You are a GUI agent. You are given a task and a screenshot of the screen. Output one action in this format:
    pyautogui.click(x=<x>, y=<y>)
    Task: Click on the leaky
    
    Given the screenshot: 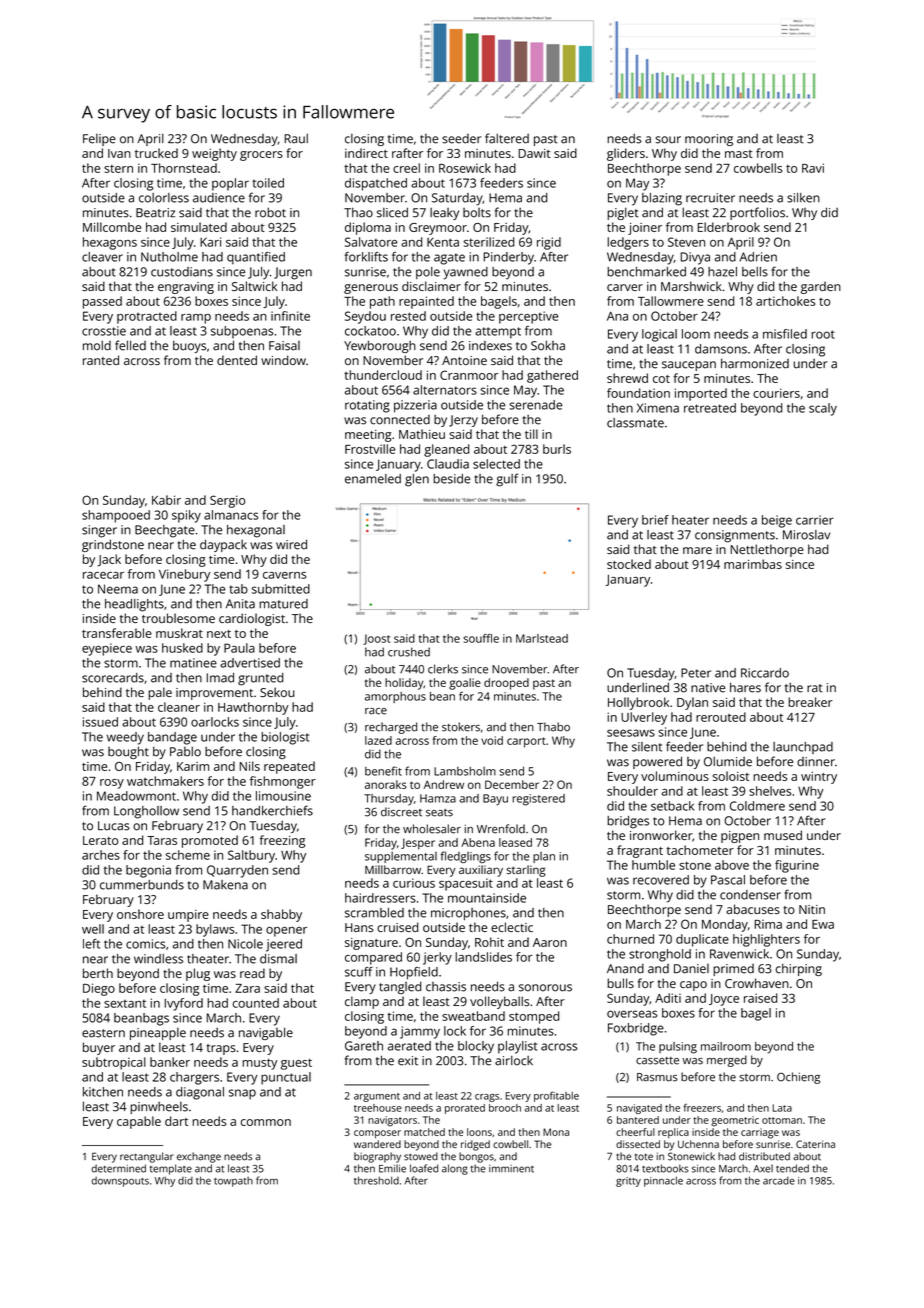 What is the action you would take?
    pyautogui.click(x=444, y=214)
